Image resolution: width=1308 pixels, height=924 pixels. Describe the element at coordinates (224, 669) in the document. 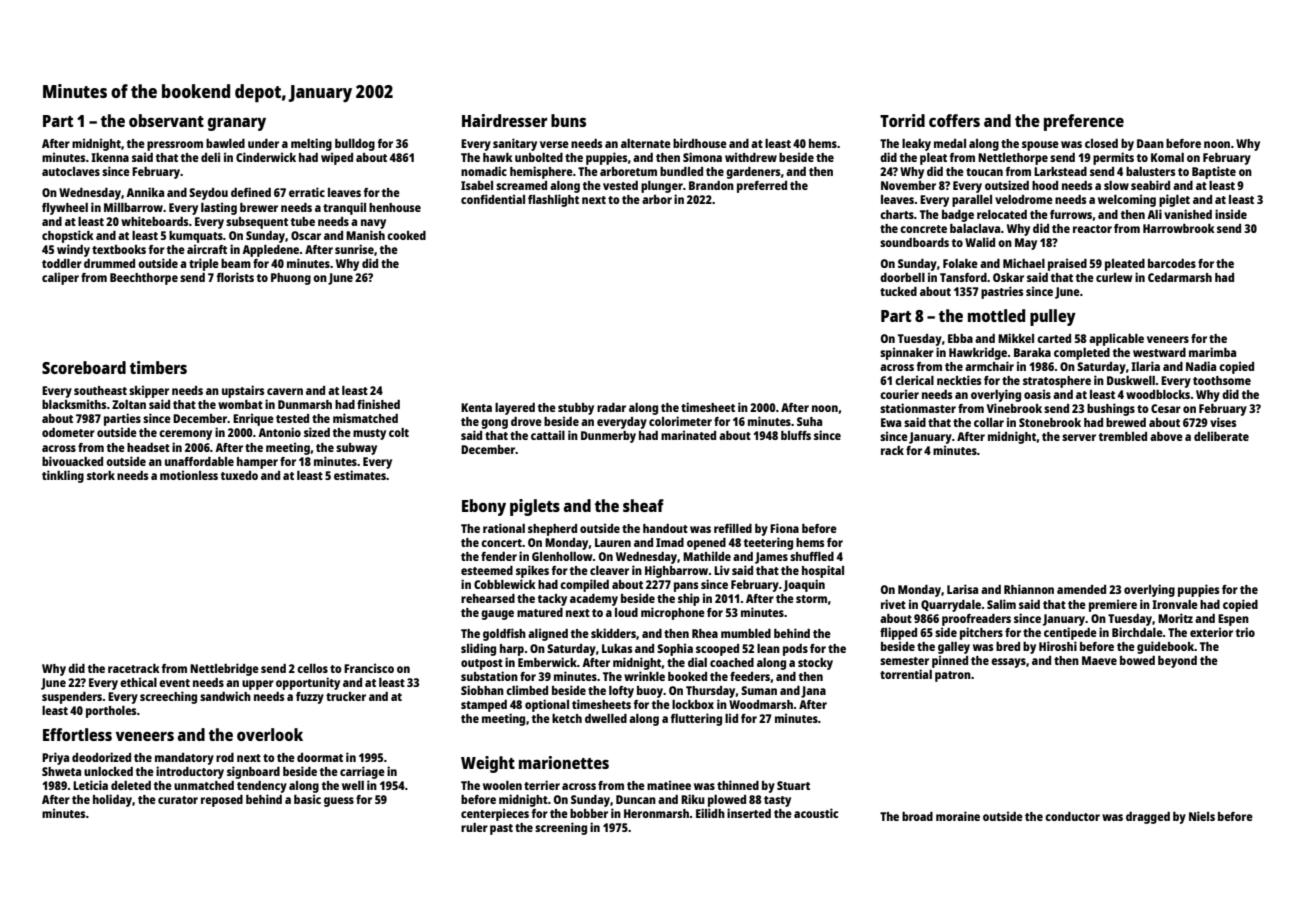

I see `Nettlebridge` at that location.
